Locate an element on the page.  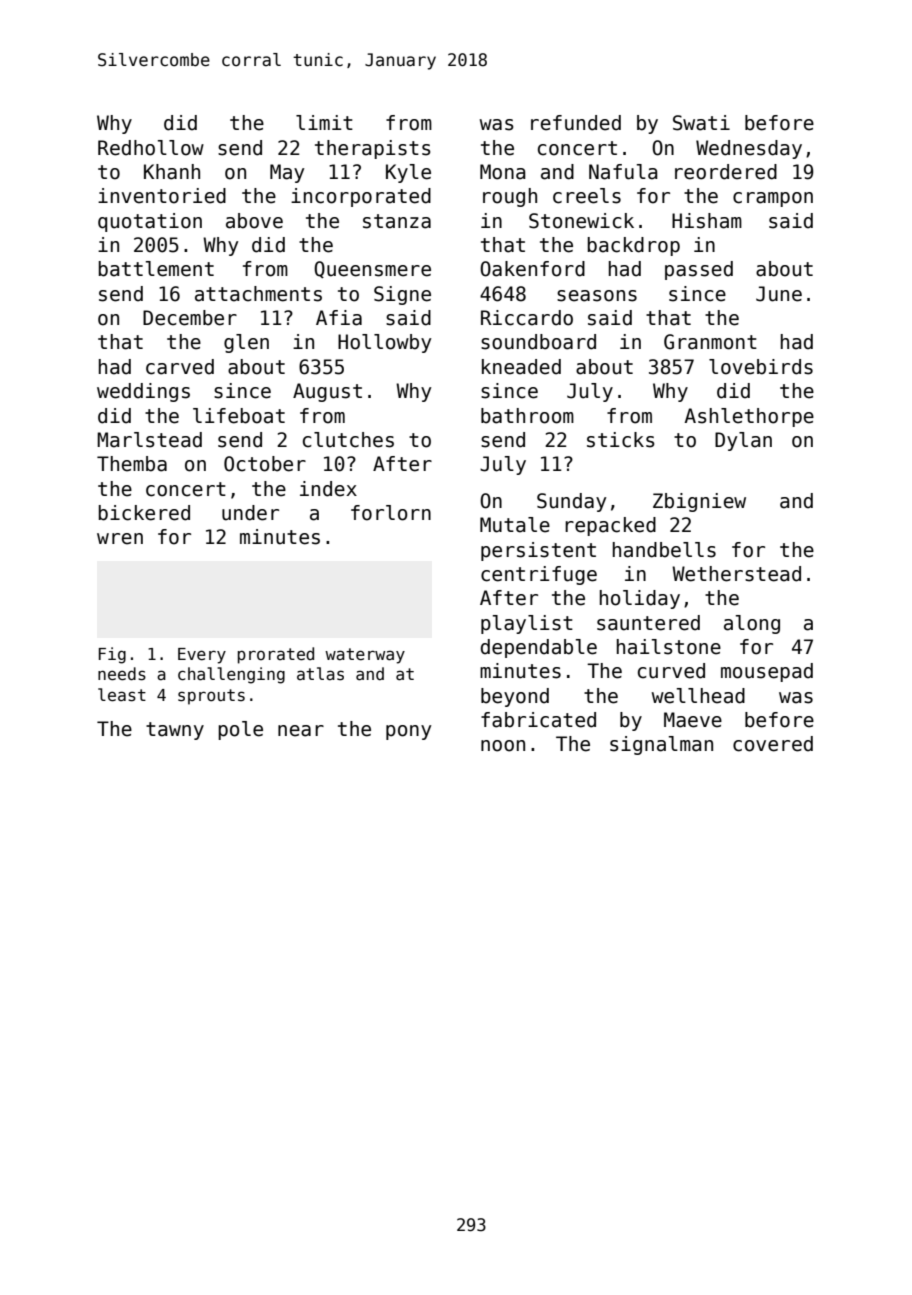
limit is located at coordinates (324, 122).
